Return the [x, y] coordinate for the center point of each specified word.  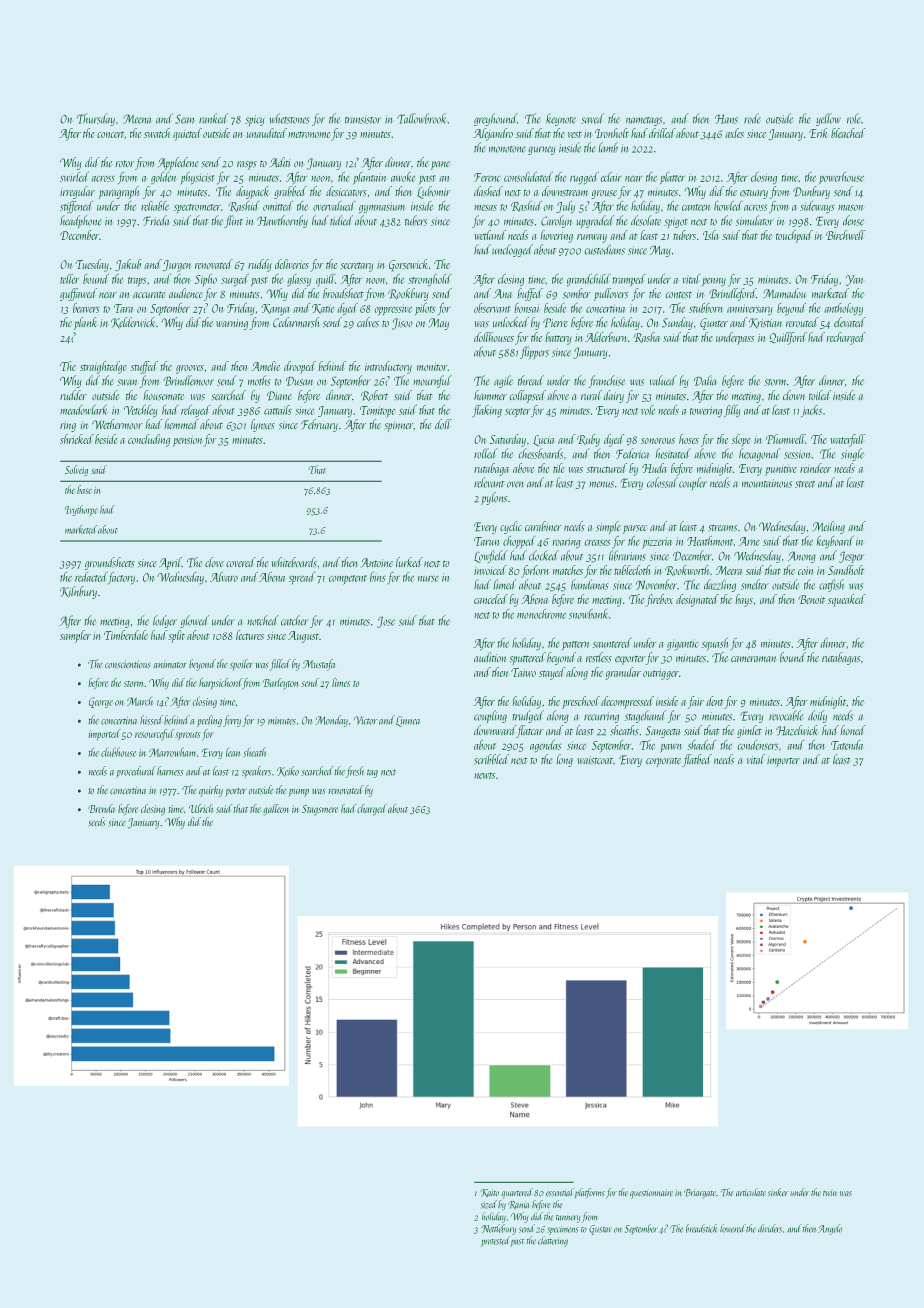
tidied [341, 220]
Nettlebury [498, 1229]
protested [495, 1241]
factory [121, 578]
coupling [490, 716]
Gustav [600, 1230]
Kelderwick [133, 323]
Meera [729, 570]
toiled [820, 395]
